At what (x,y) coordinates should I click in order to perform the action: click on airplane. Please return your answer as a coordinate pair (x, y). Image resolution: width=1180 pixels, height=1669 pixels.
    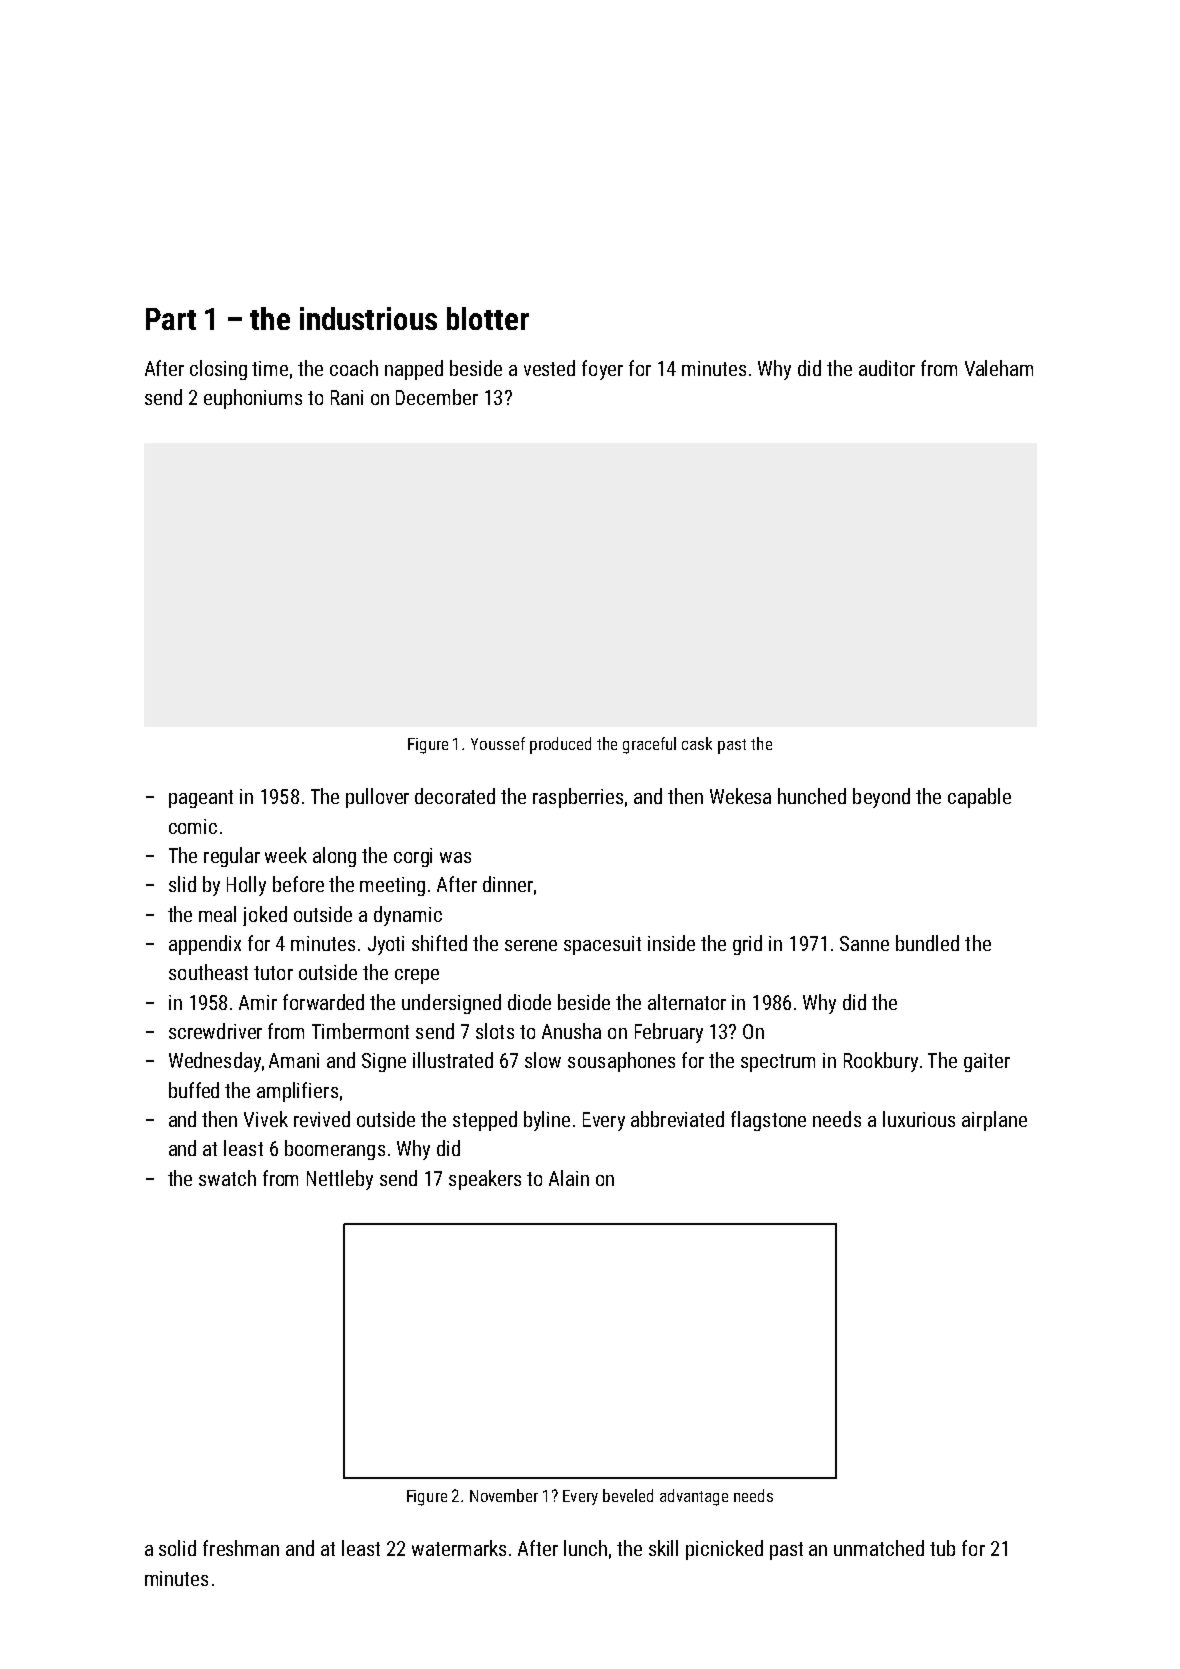
    Looking at the image, I should click on (994, 1121).
